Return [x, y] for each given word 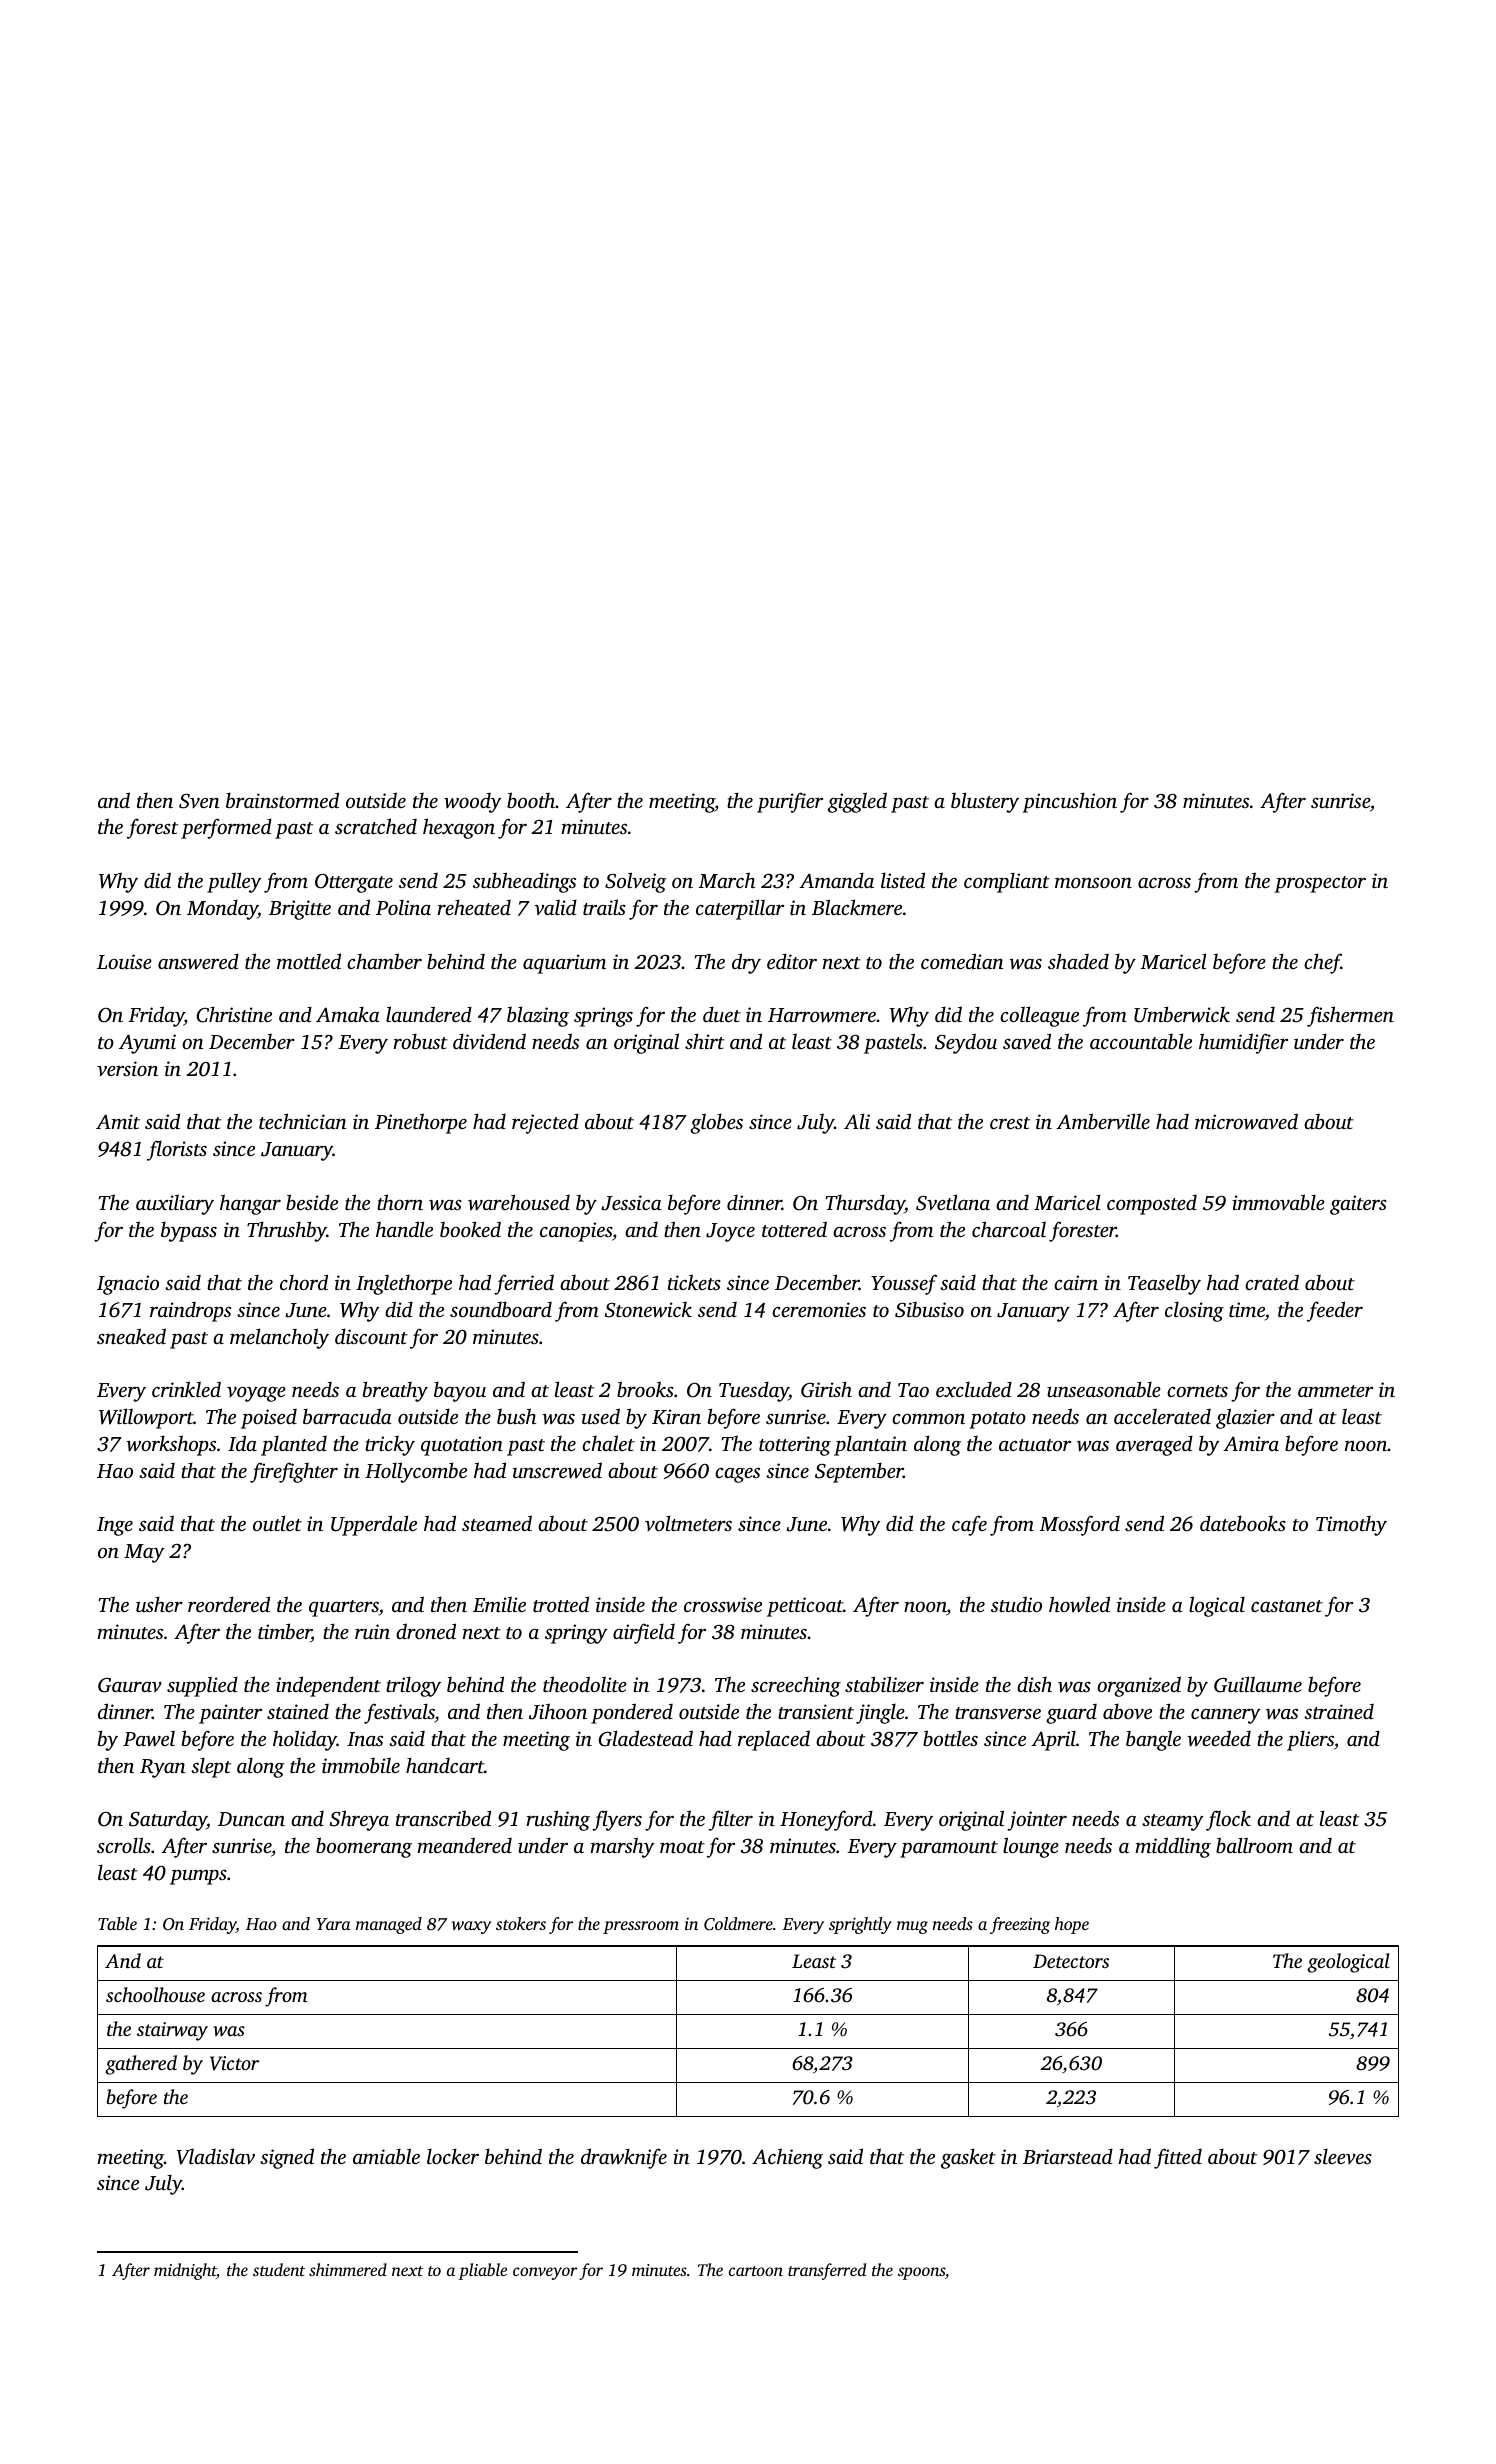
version [127, 1068]
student [279, 2269]
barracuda [347, 1416]
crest [1010, 1123]
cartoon [756, 2271]
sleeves [1343, 2156]
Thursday [865, 1204]
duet [722, 1014]
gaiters [1358, 1205]
